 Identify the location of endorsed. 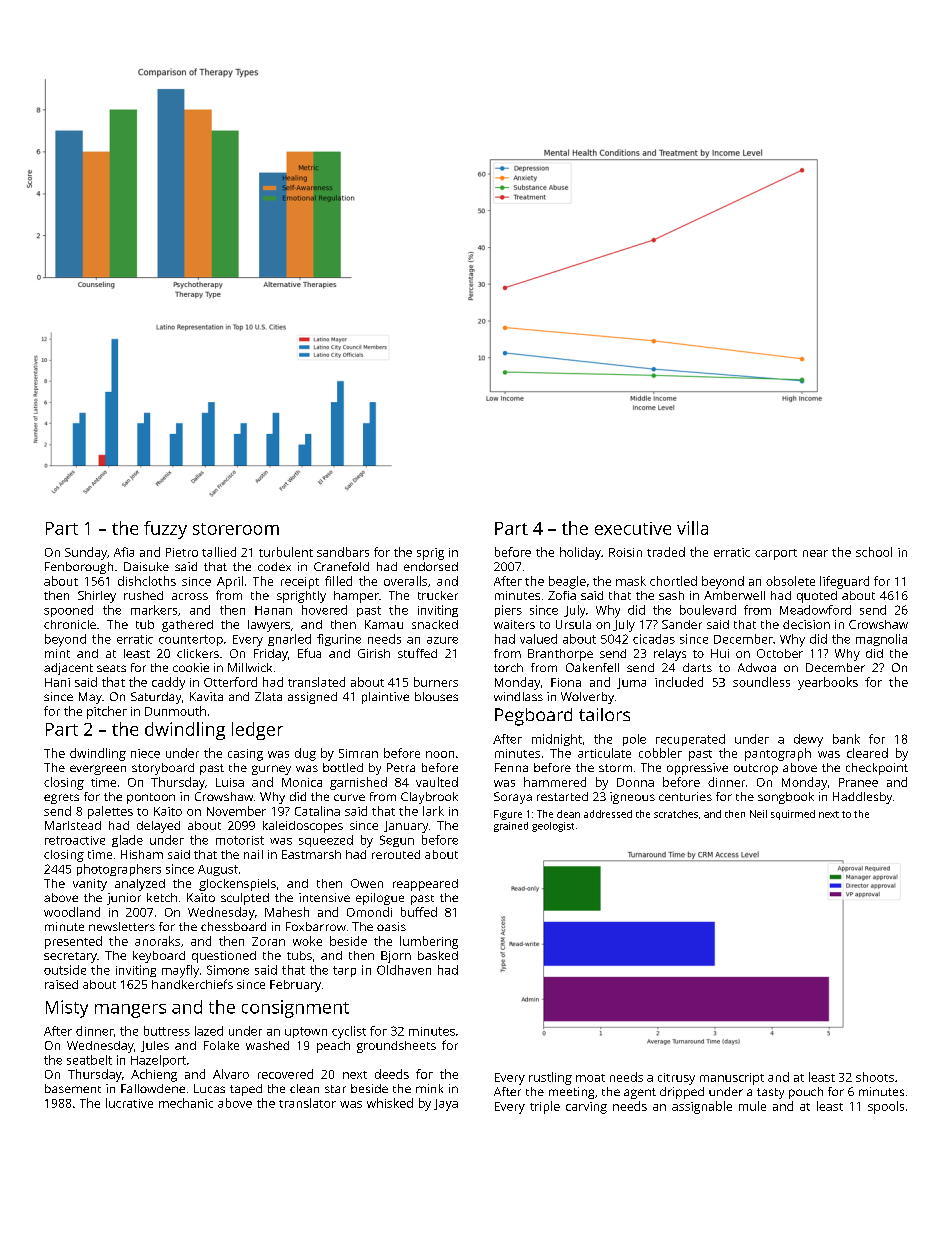
(431, 566).
